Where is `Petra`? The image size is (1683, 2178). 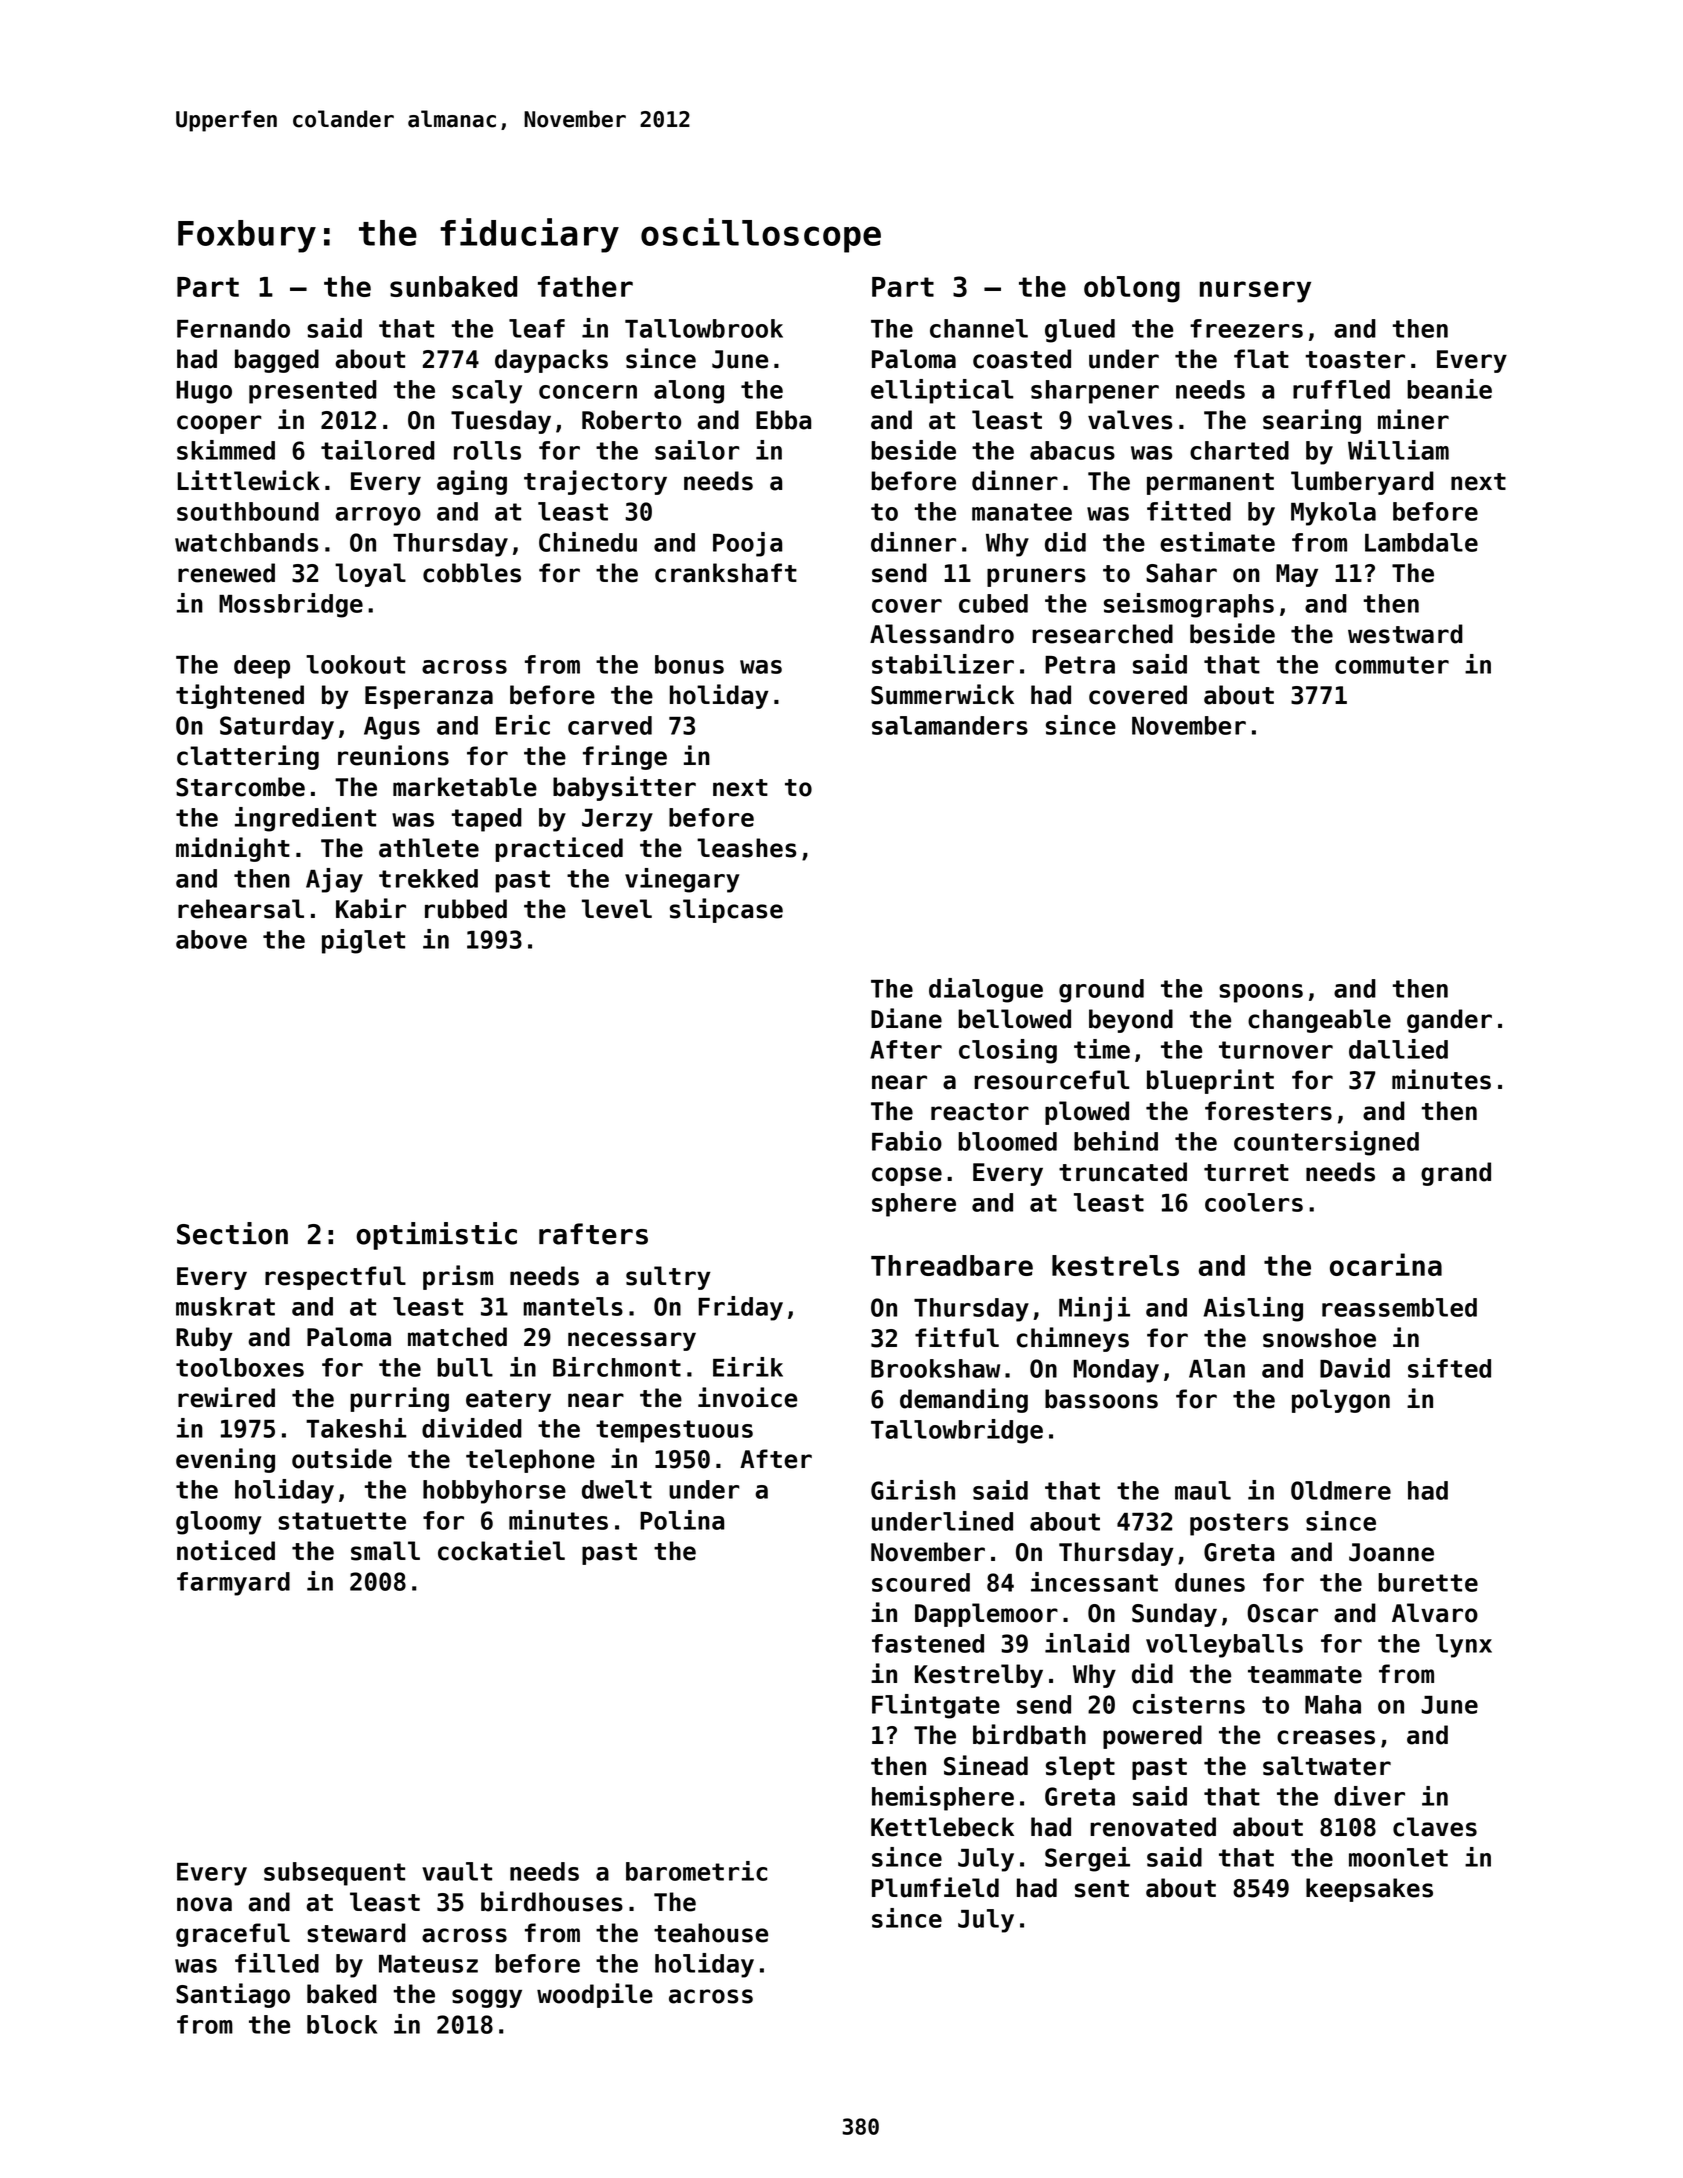
Petra is located at coordinates (1080, 665).
